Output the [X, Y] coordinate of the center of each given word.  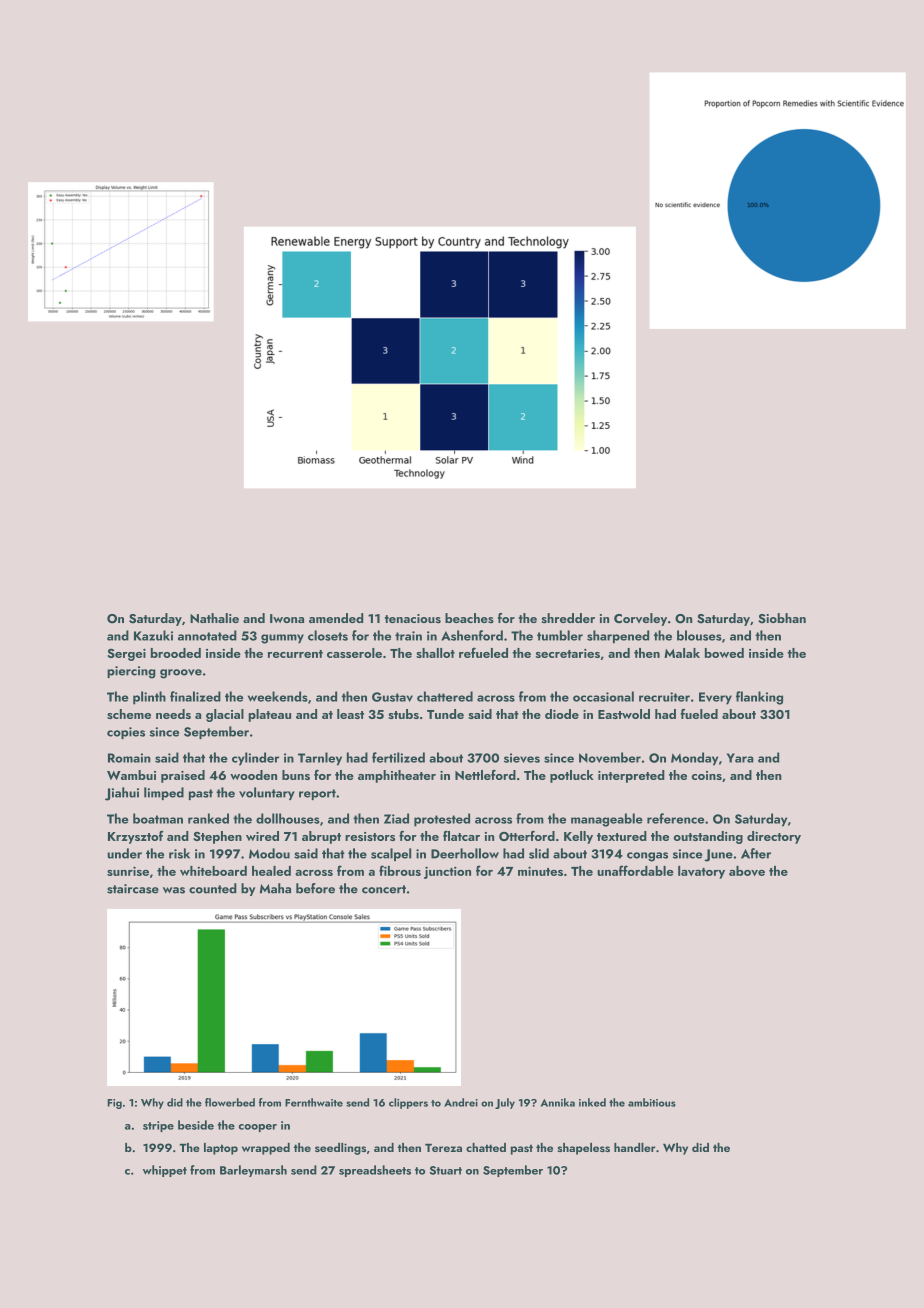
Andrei [461, 1102]
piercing [131, 672]
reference [675, 818]
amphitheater [397, 776]
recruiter [664, 697]
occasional [603, 696]
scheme [129, 714]
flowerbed [230, 1102]
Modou [269, 853]
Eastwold [624, 714]
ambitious [652, 1102]
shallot [435, 653]
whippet [165, 1171]
